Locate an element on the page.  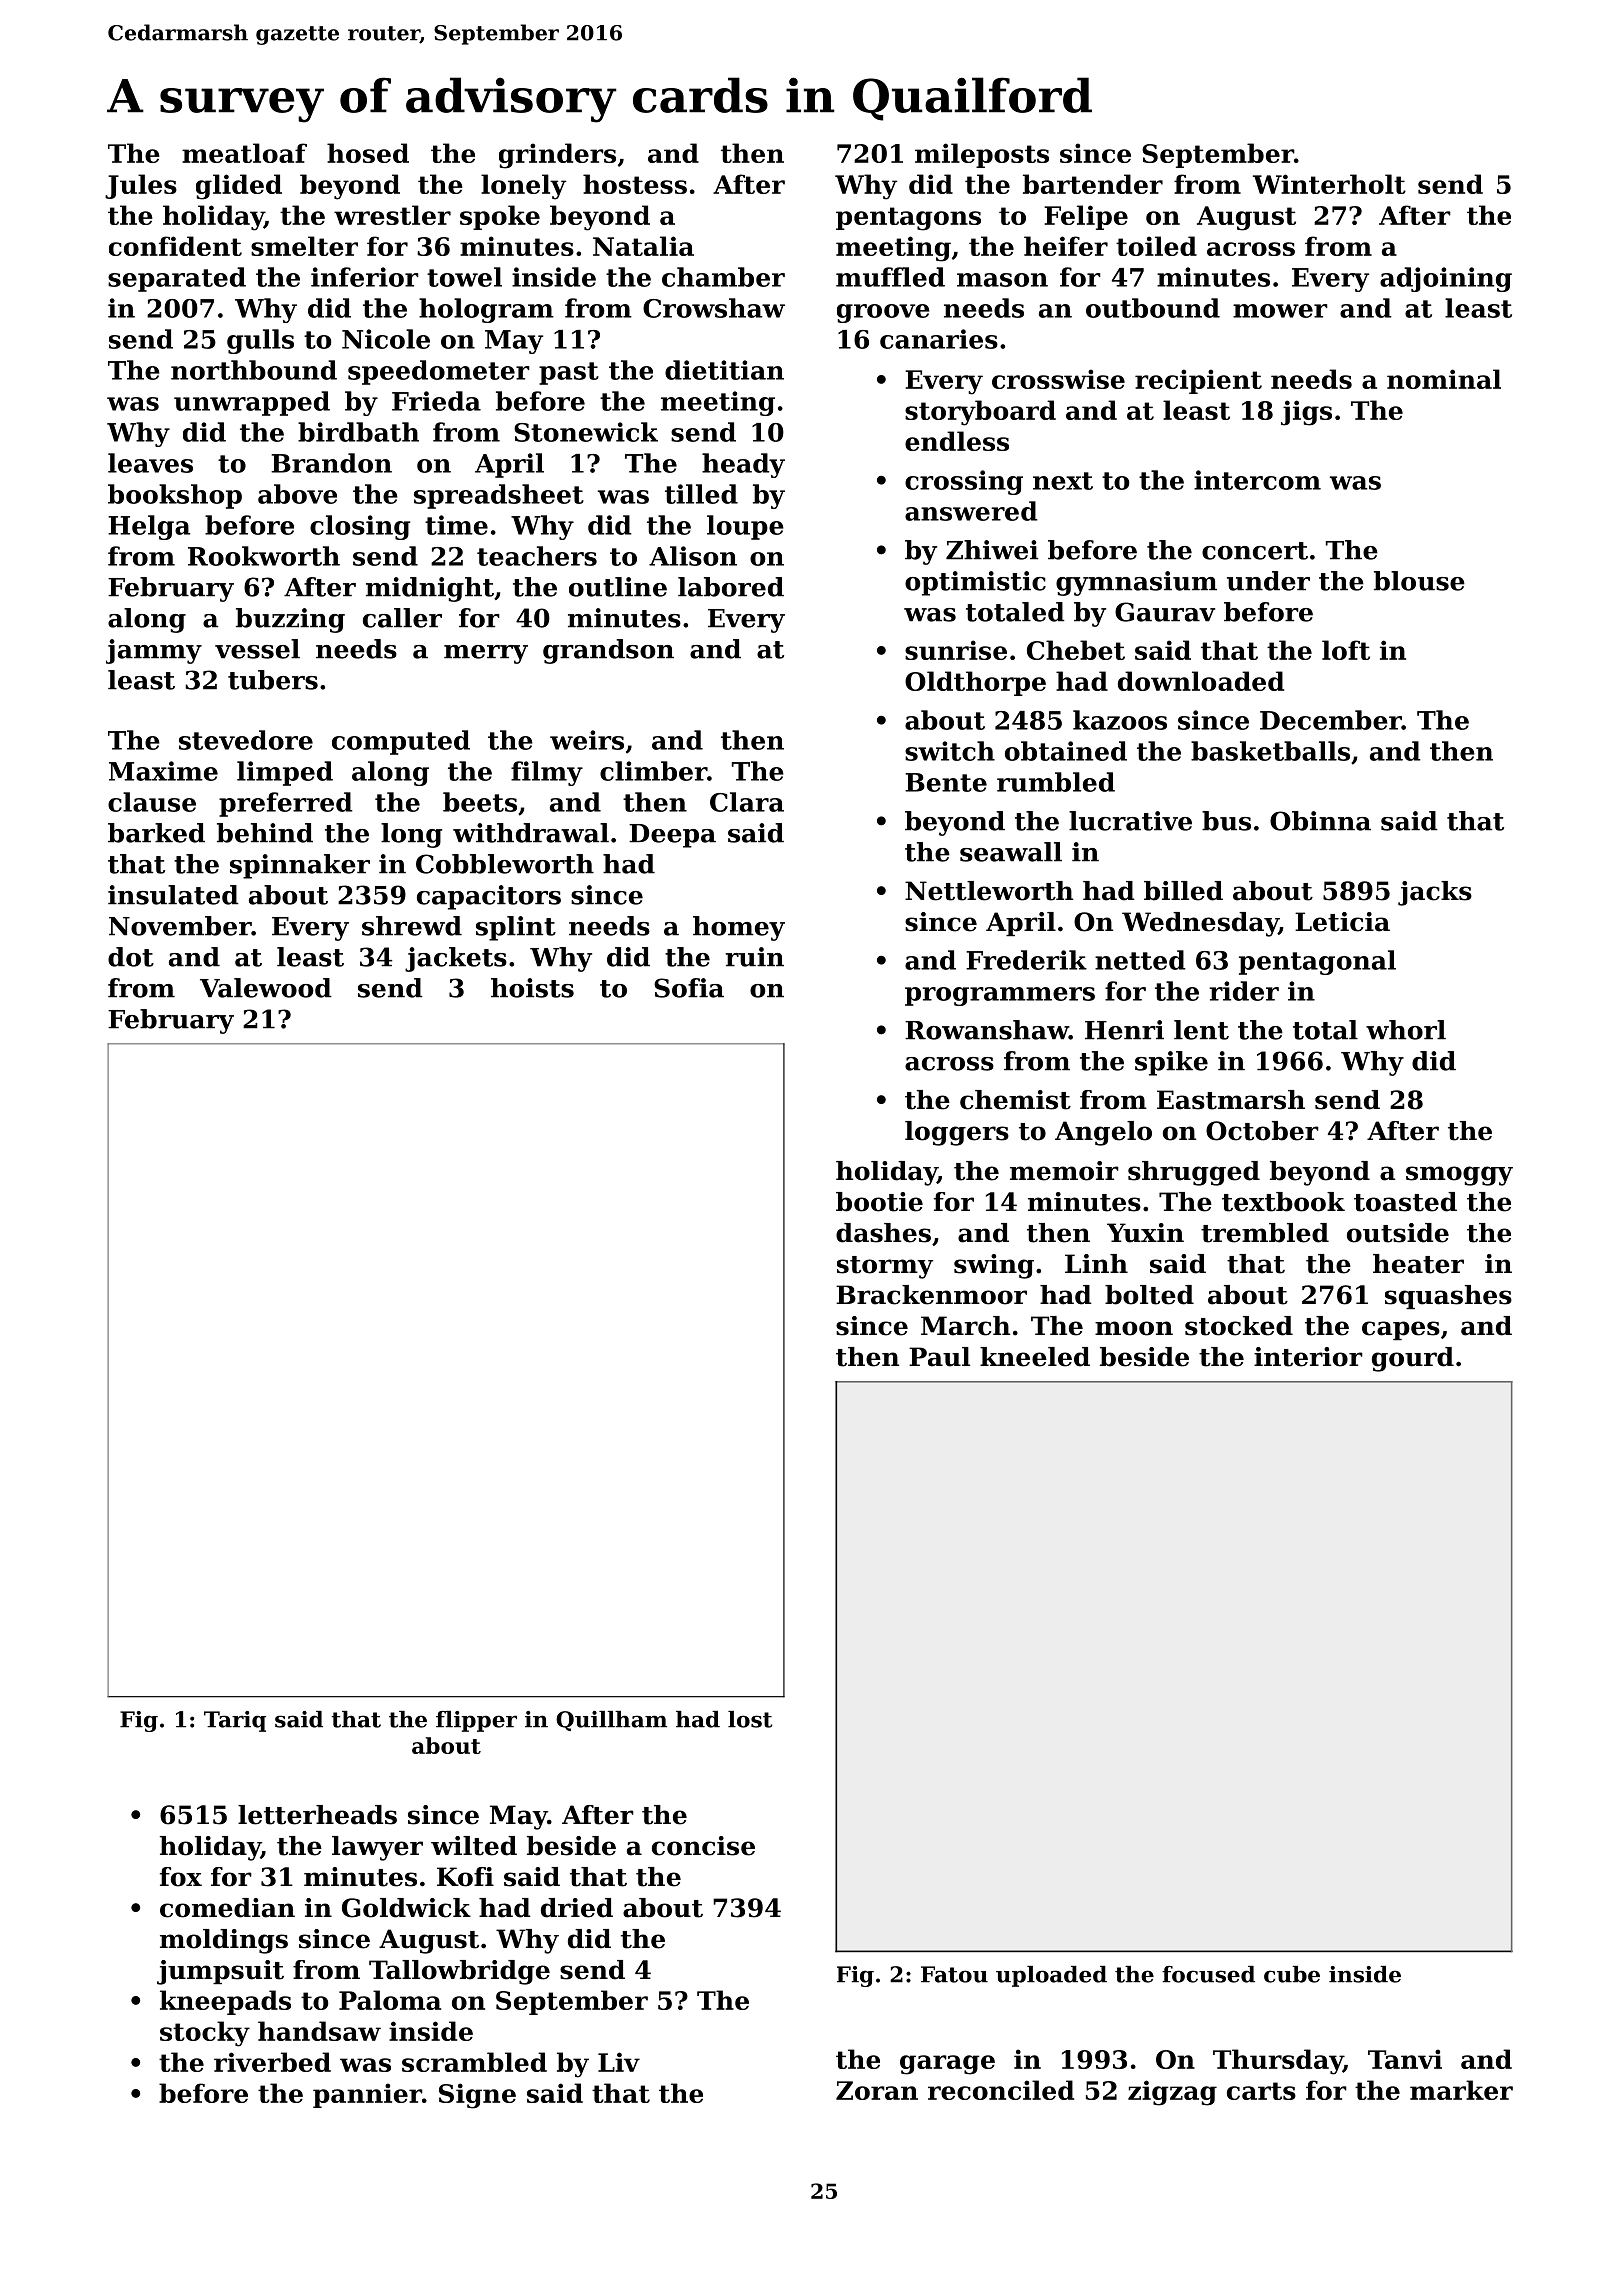
chamber is located at coordinates (723, 277).
